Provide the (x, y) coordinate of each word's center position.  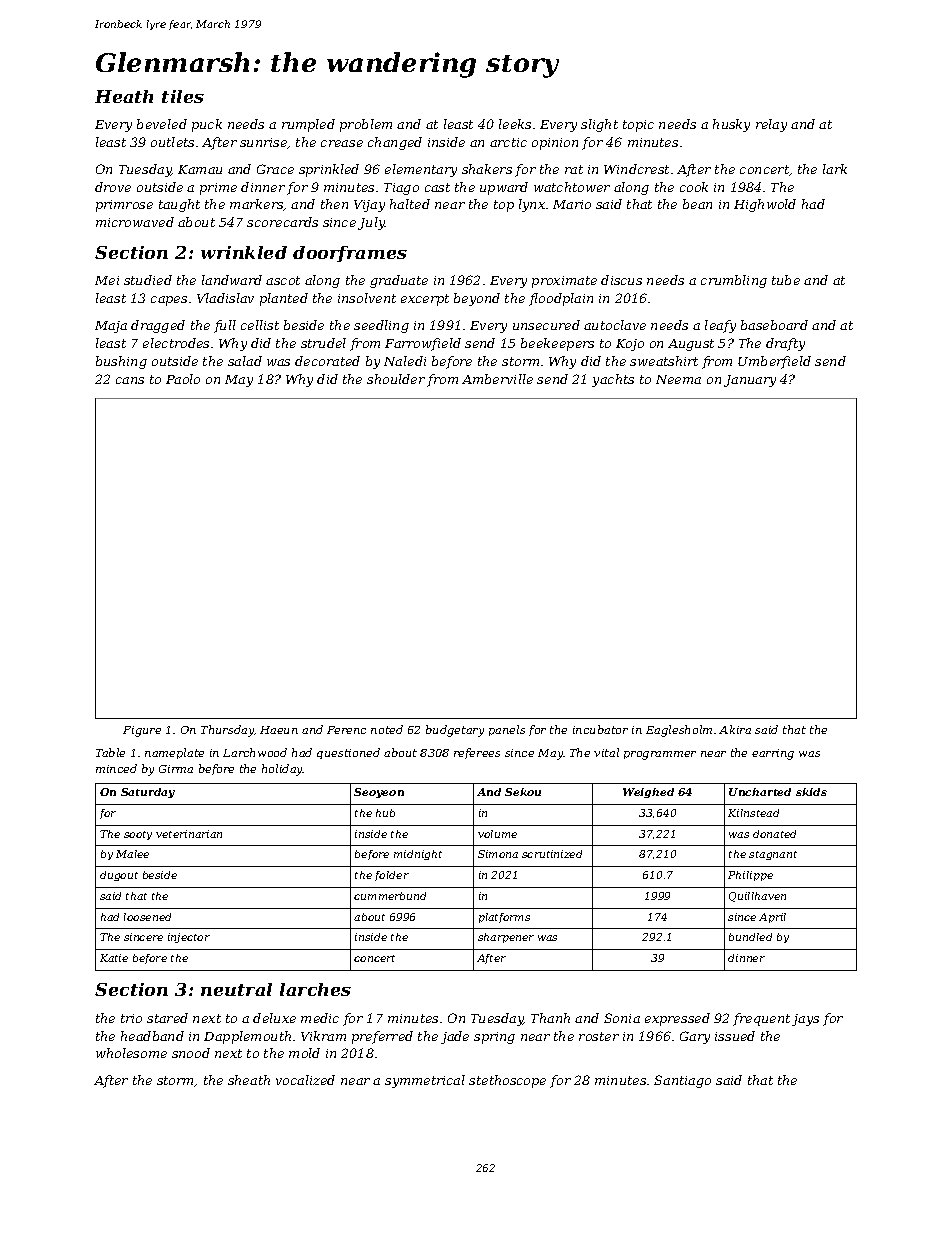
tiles (183, 96)
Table (110, 752)
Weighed (648, 793)
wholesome (131, 1053)
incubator (600, 729)
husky (731, 125)
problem (366, 125)
